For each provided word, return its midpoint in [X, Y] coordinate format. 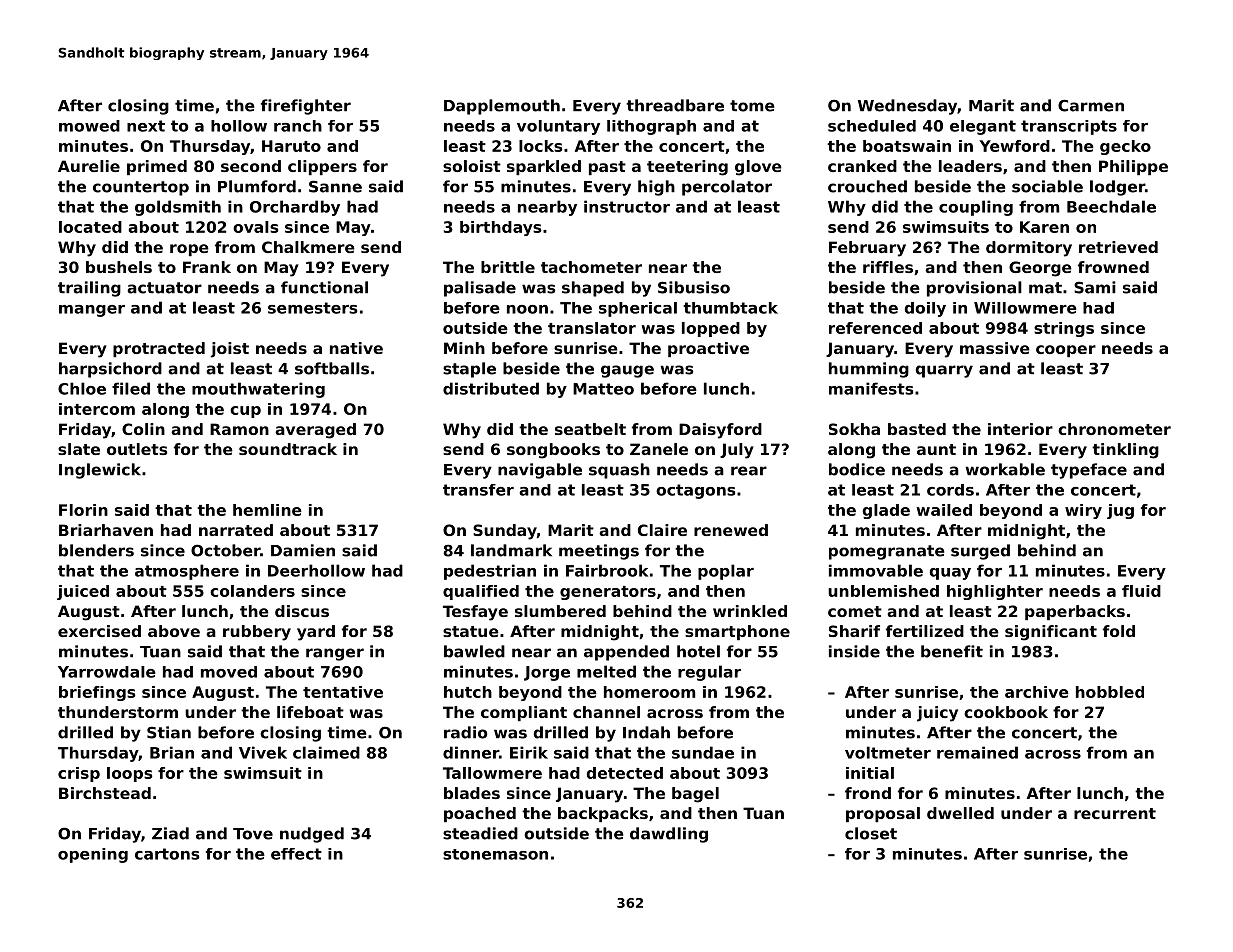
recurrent [1115, 813]
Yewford [1014, 146]
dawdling [669, 835]
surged [980, 552]
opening [93, 855]
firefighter [306, 107]
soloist [472, 166]
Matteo [603, 389]
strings [1064, 329]
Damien [303, 550]
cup [245, 412]
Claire [662, 530]
